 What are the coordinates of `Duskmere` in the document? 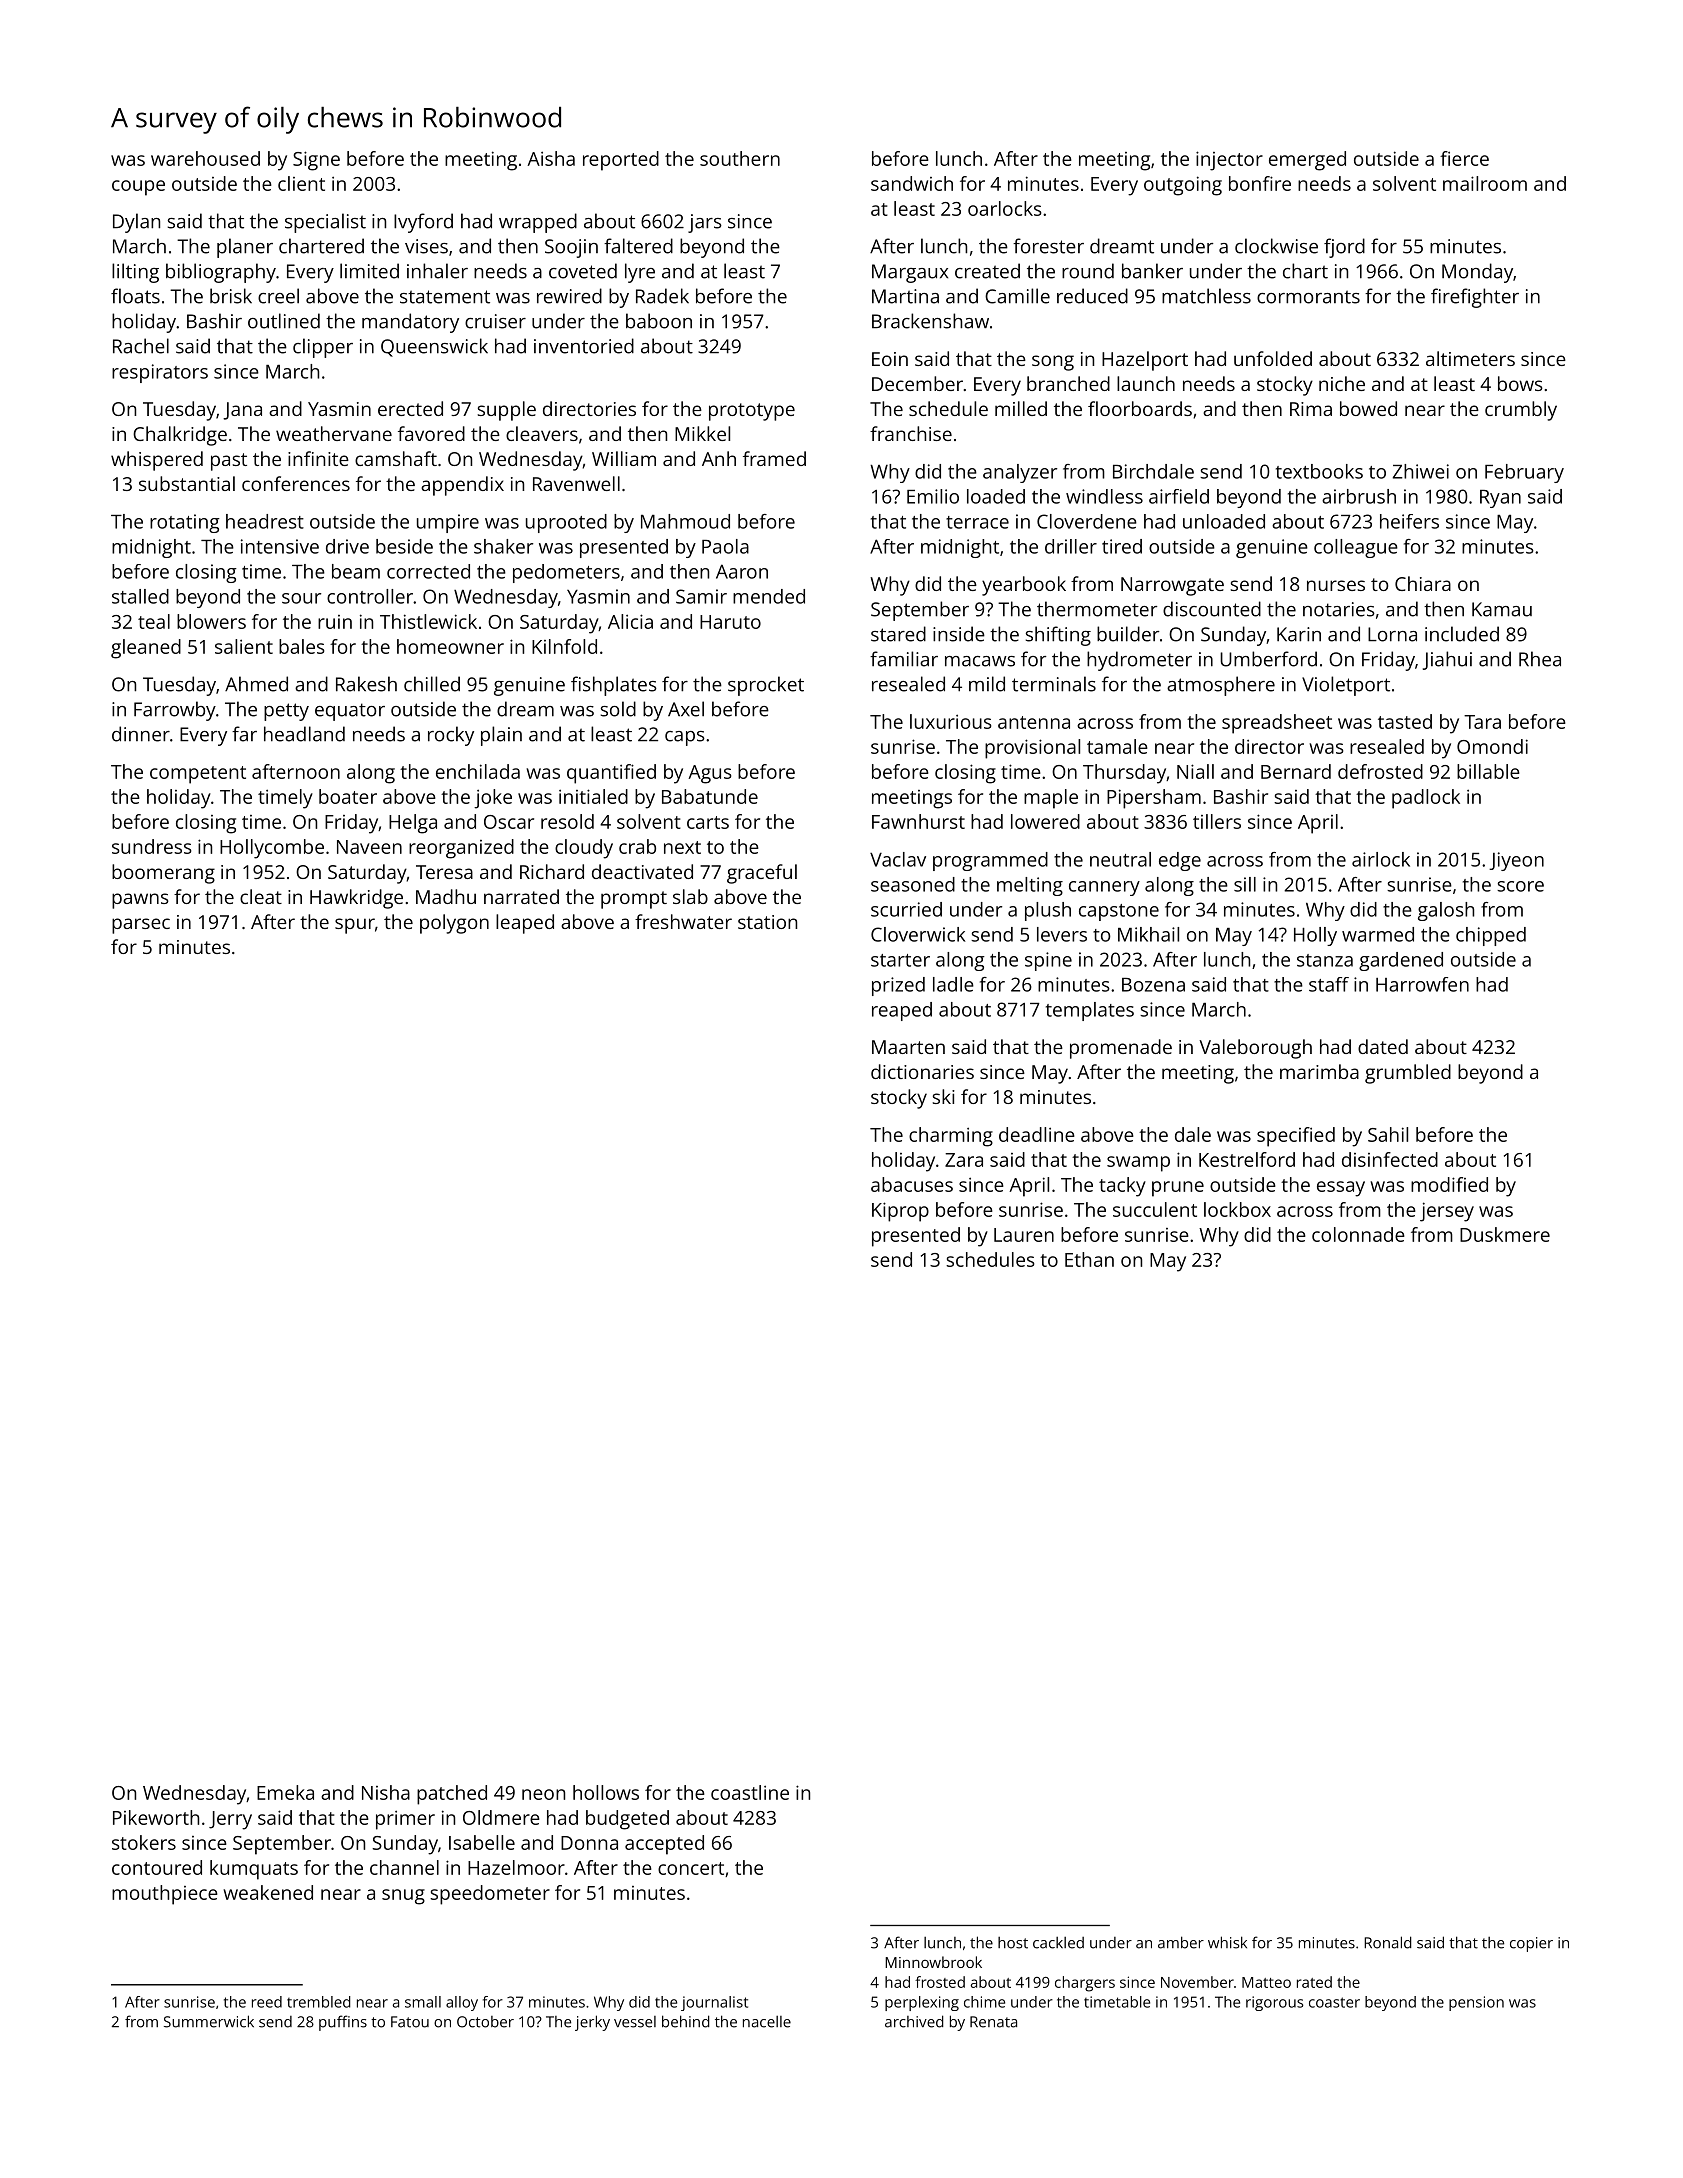 It's located at (1505, 1234).
